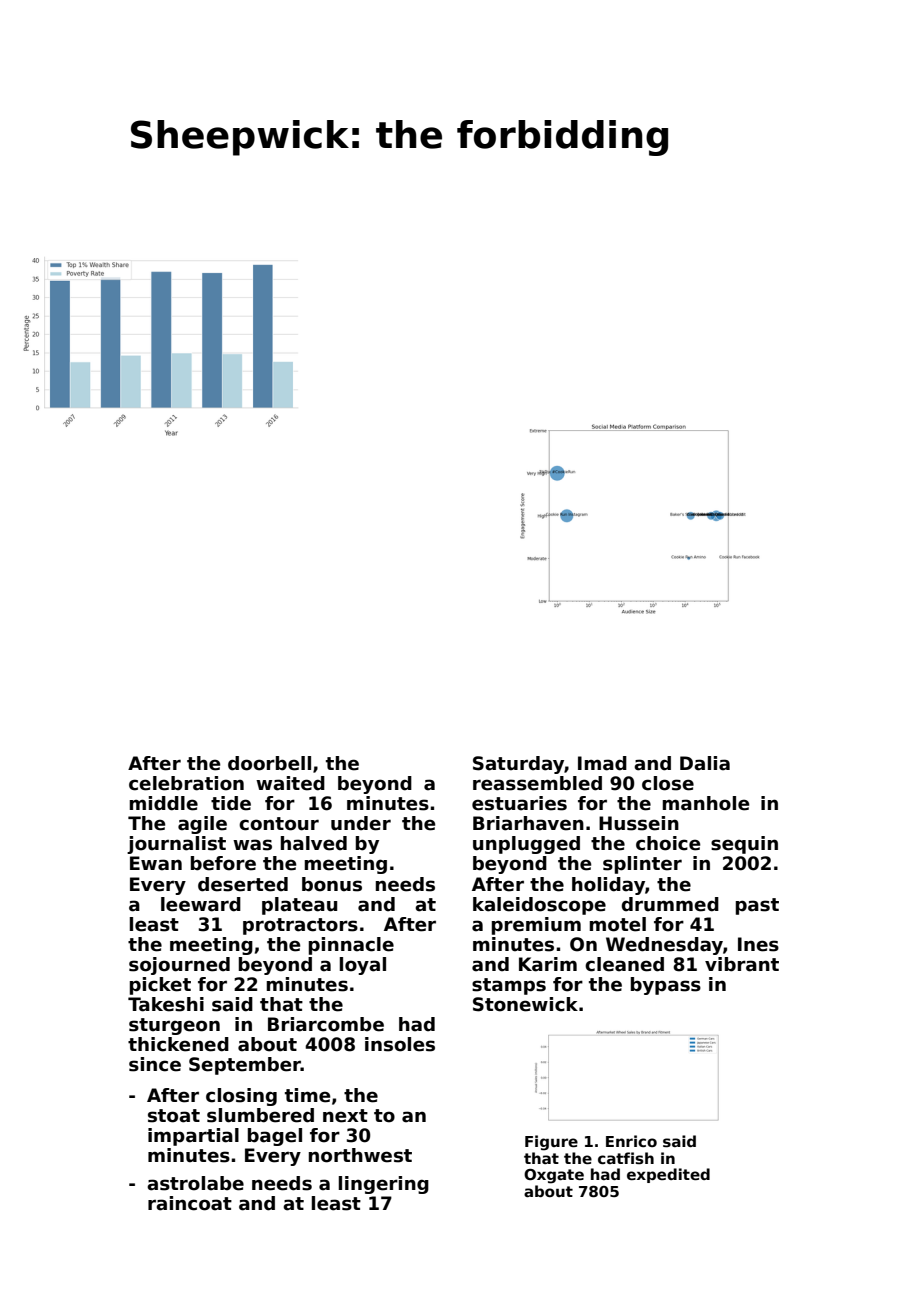 The image size is (908, 1316). What do you see at coordinates (509, 986) in the image?
I see `stamps` at bounding box center [509, 986].
